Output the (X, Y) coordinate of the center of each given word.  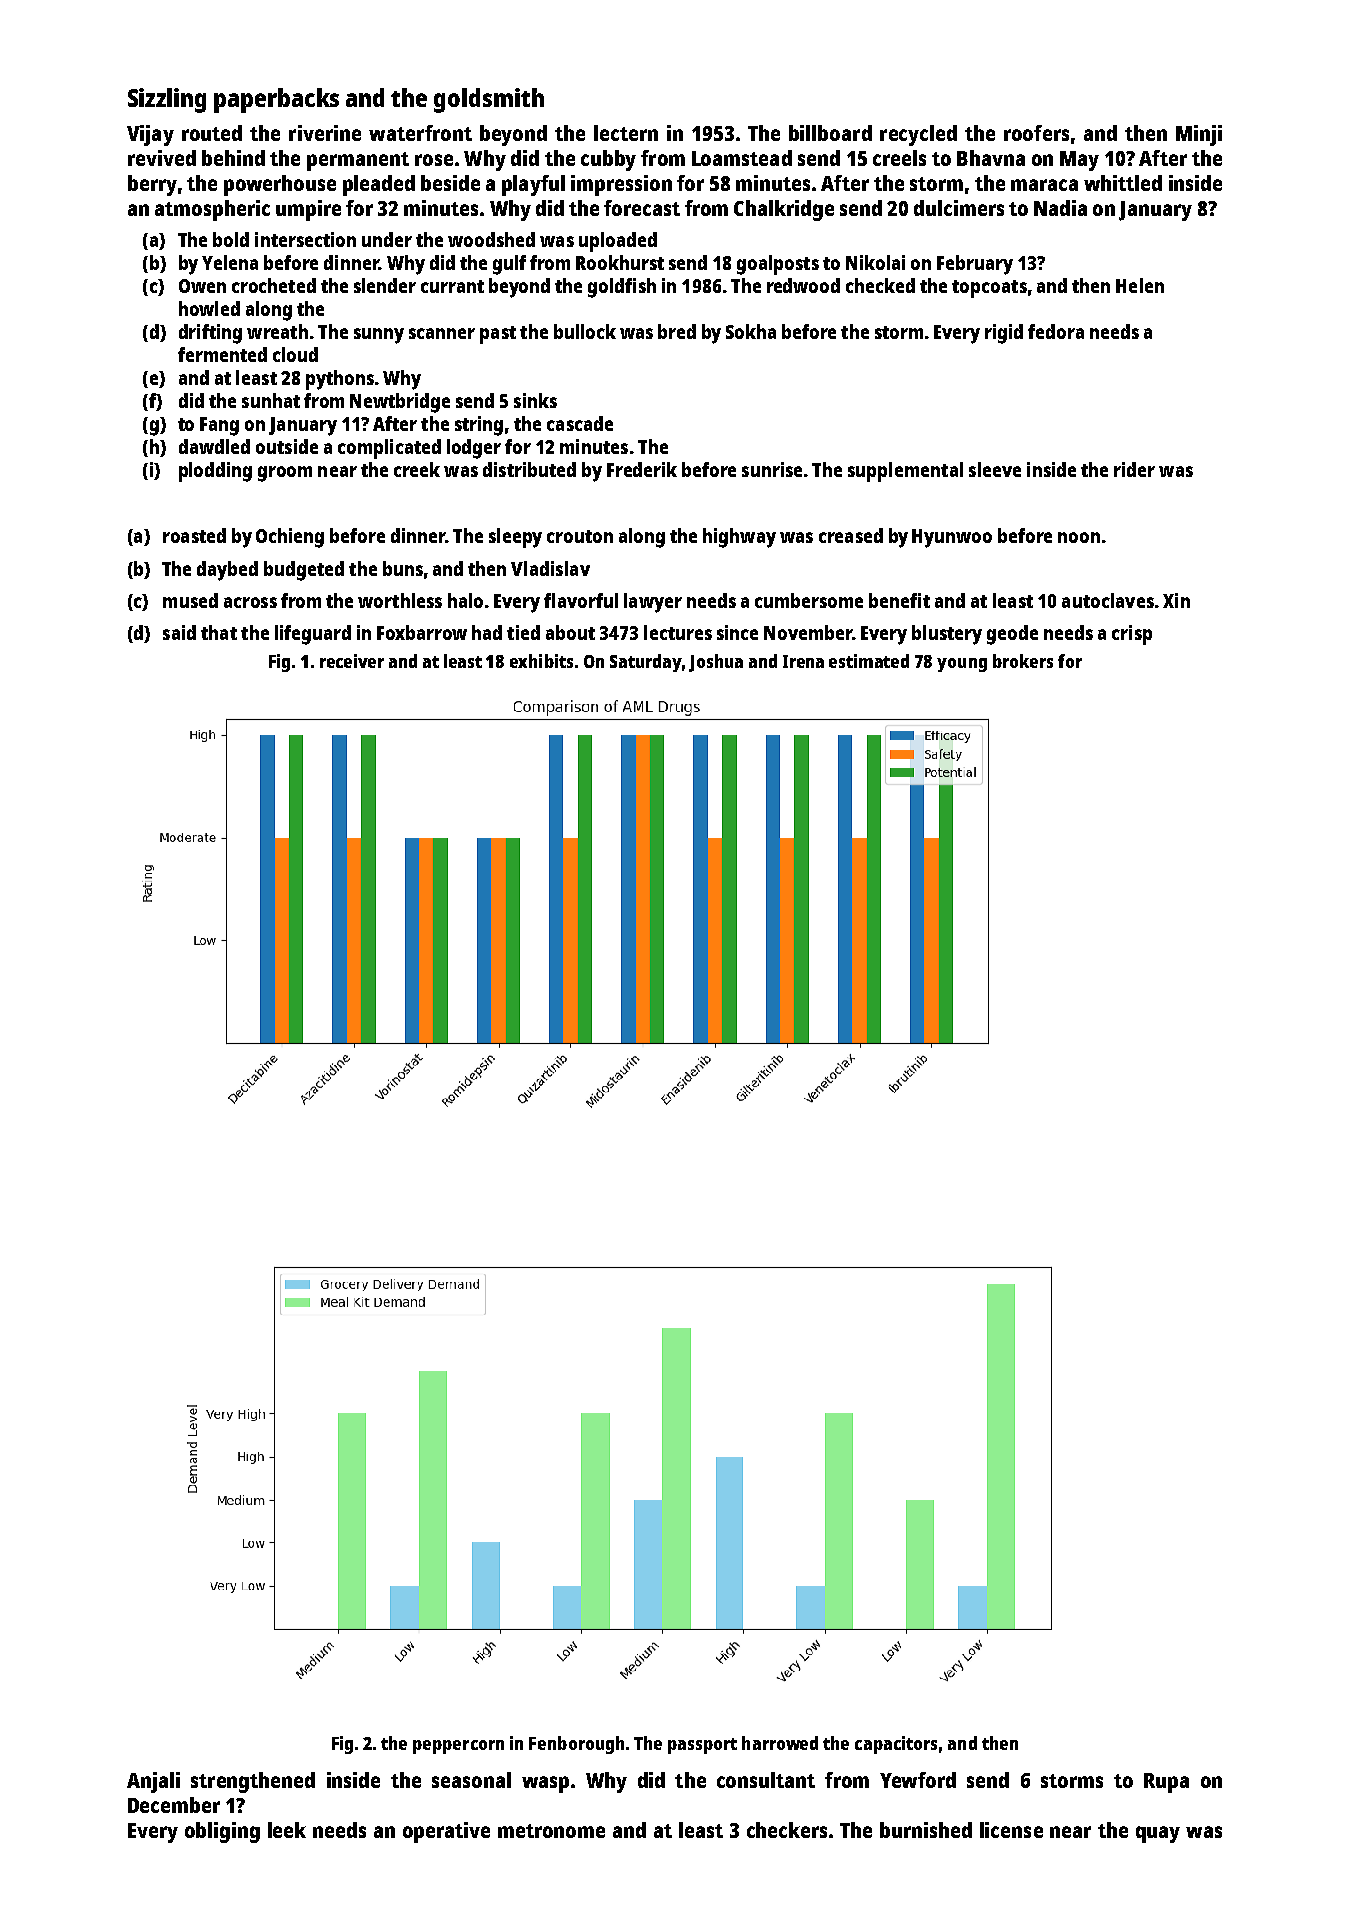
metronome (551, 1831)
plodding (215, 472)
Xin (1176, 600)
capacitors (896, 1745)
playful (533, 185)
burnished (926, 1830)
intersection (305, 239)
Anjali (153, 1782)
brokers (1023, 661)
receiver (352, 661)
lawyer (653, 603)
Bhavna (991, 158)
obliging (222, 1832)
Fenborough (576, 1745)
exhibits (541, 661)
